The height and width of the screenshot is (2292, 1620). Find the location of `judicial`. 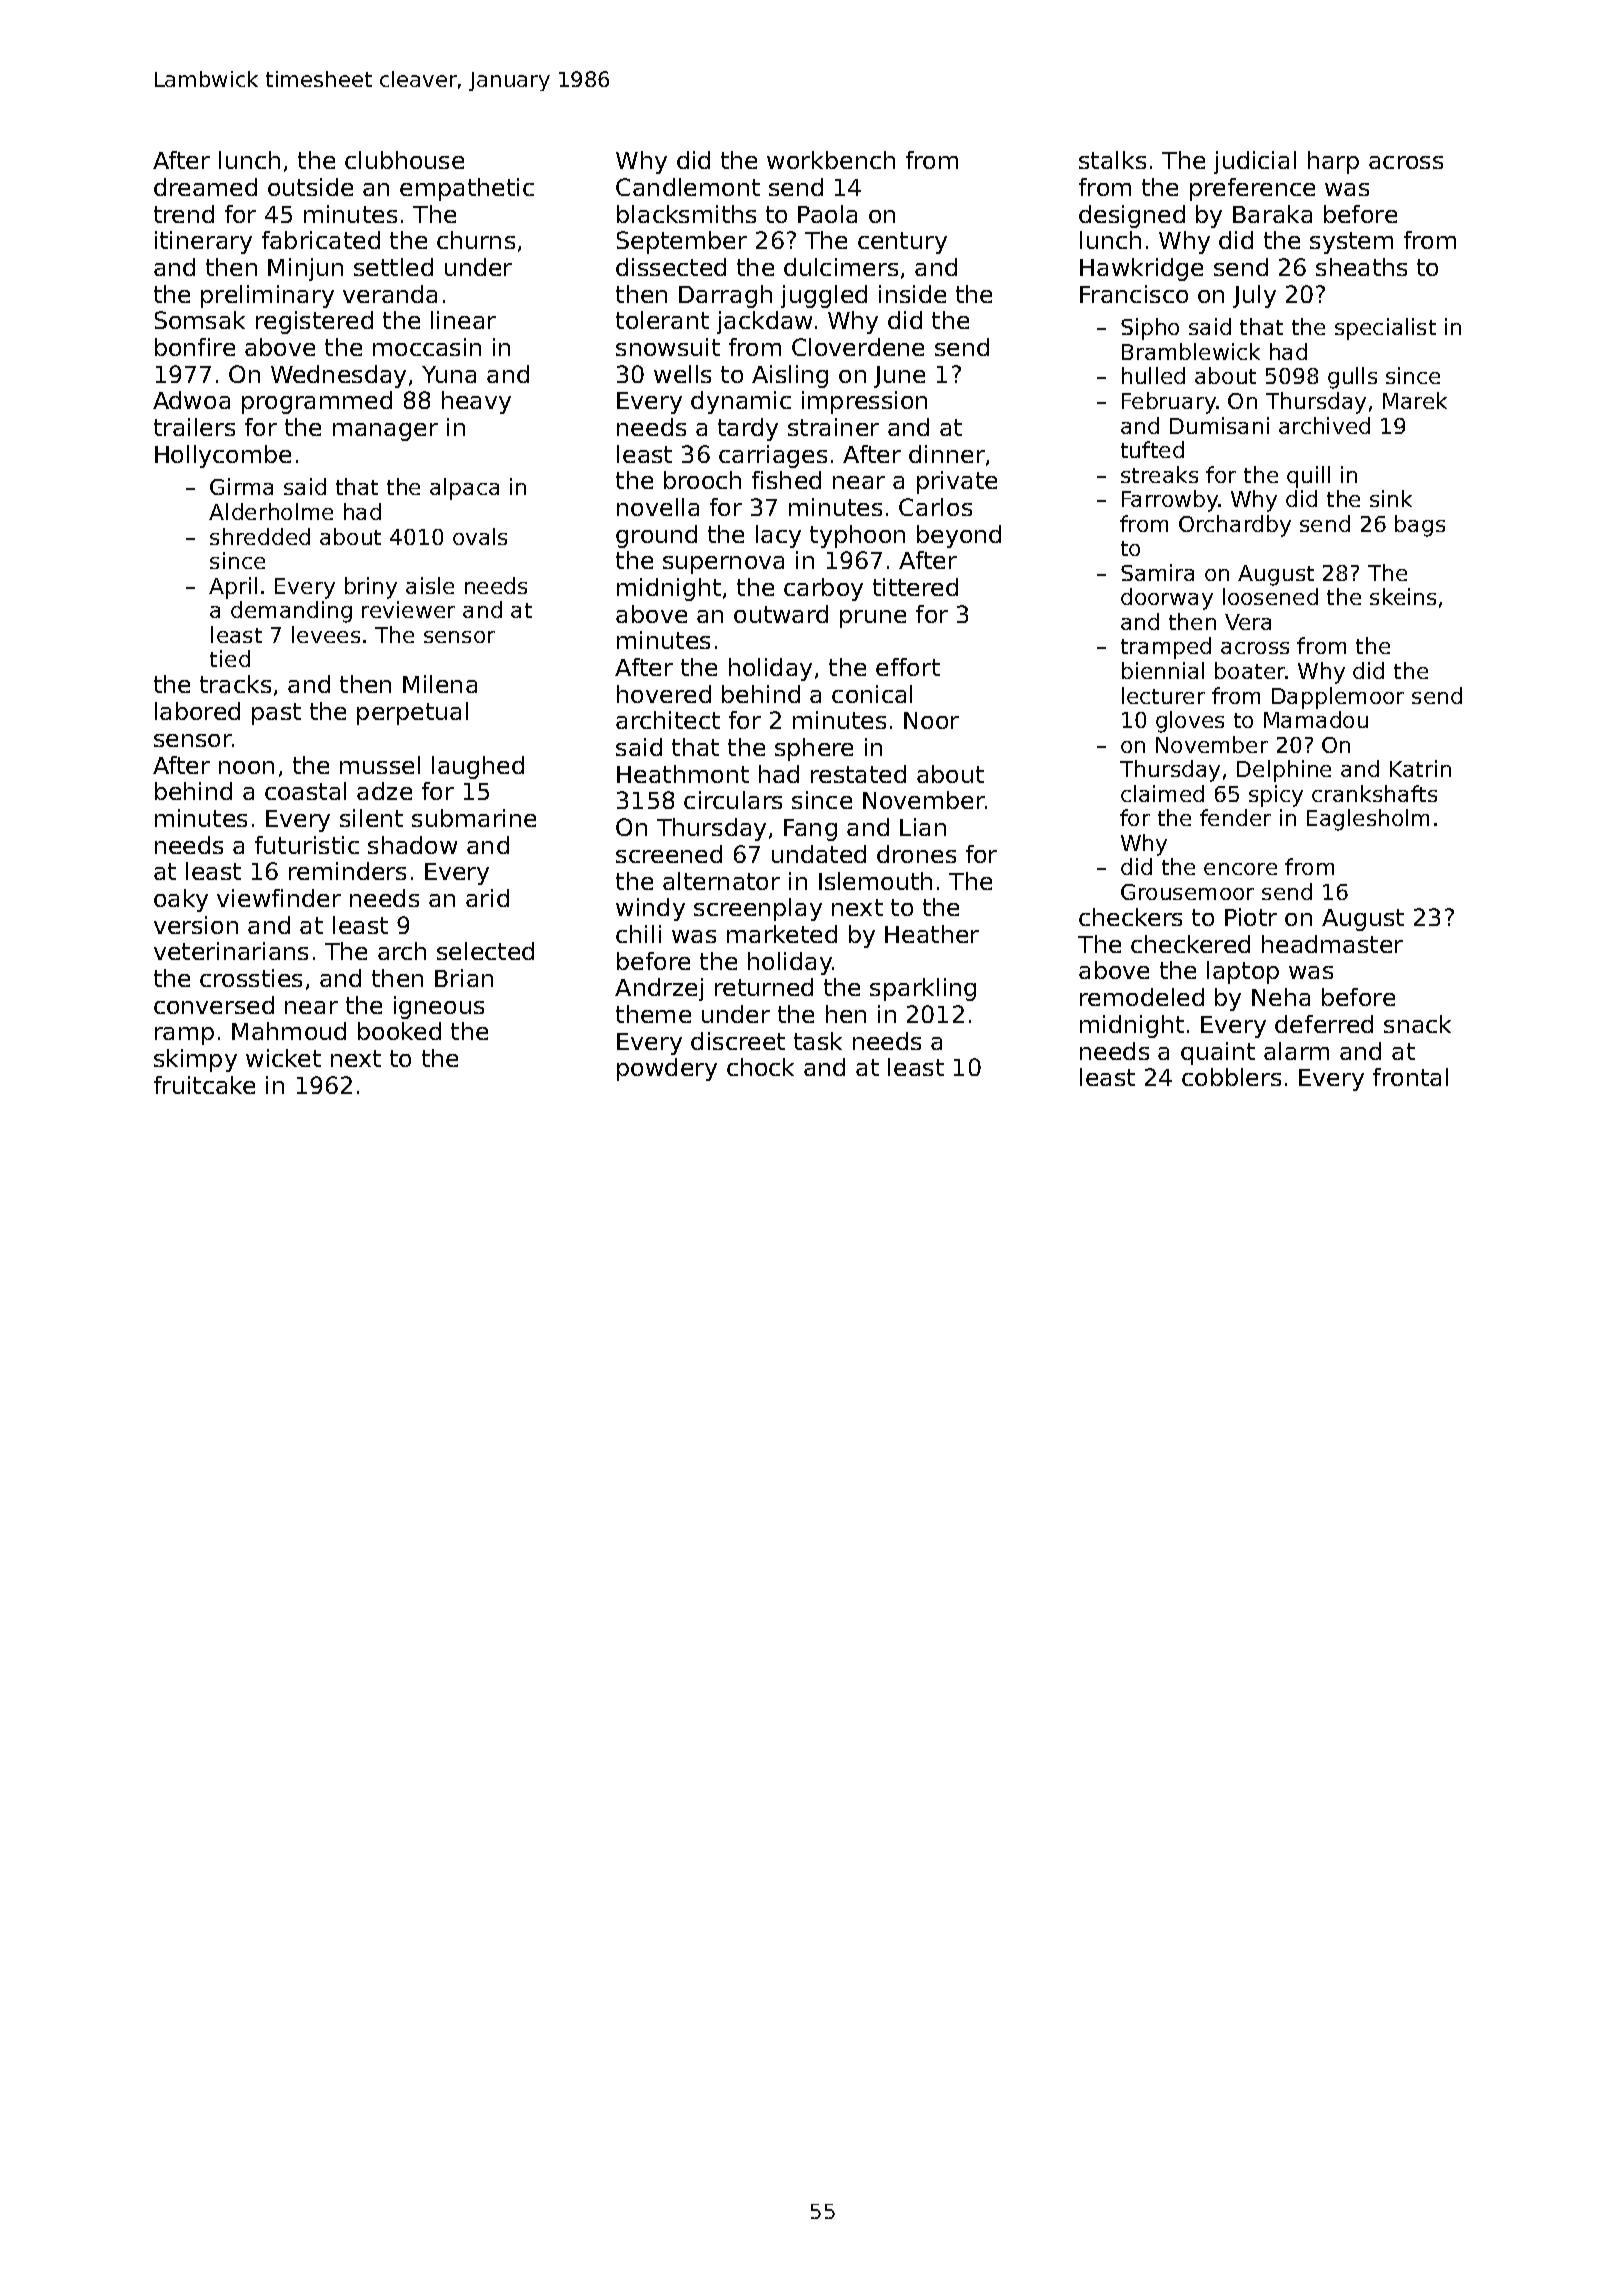

judicial is located at coordinates (1255, 162).
